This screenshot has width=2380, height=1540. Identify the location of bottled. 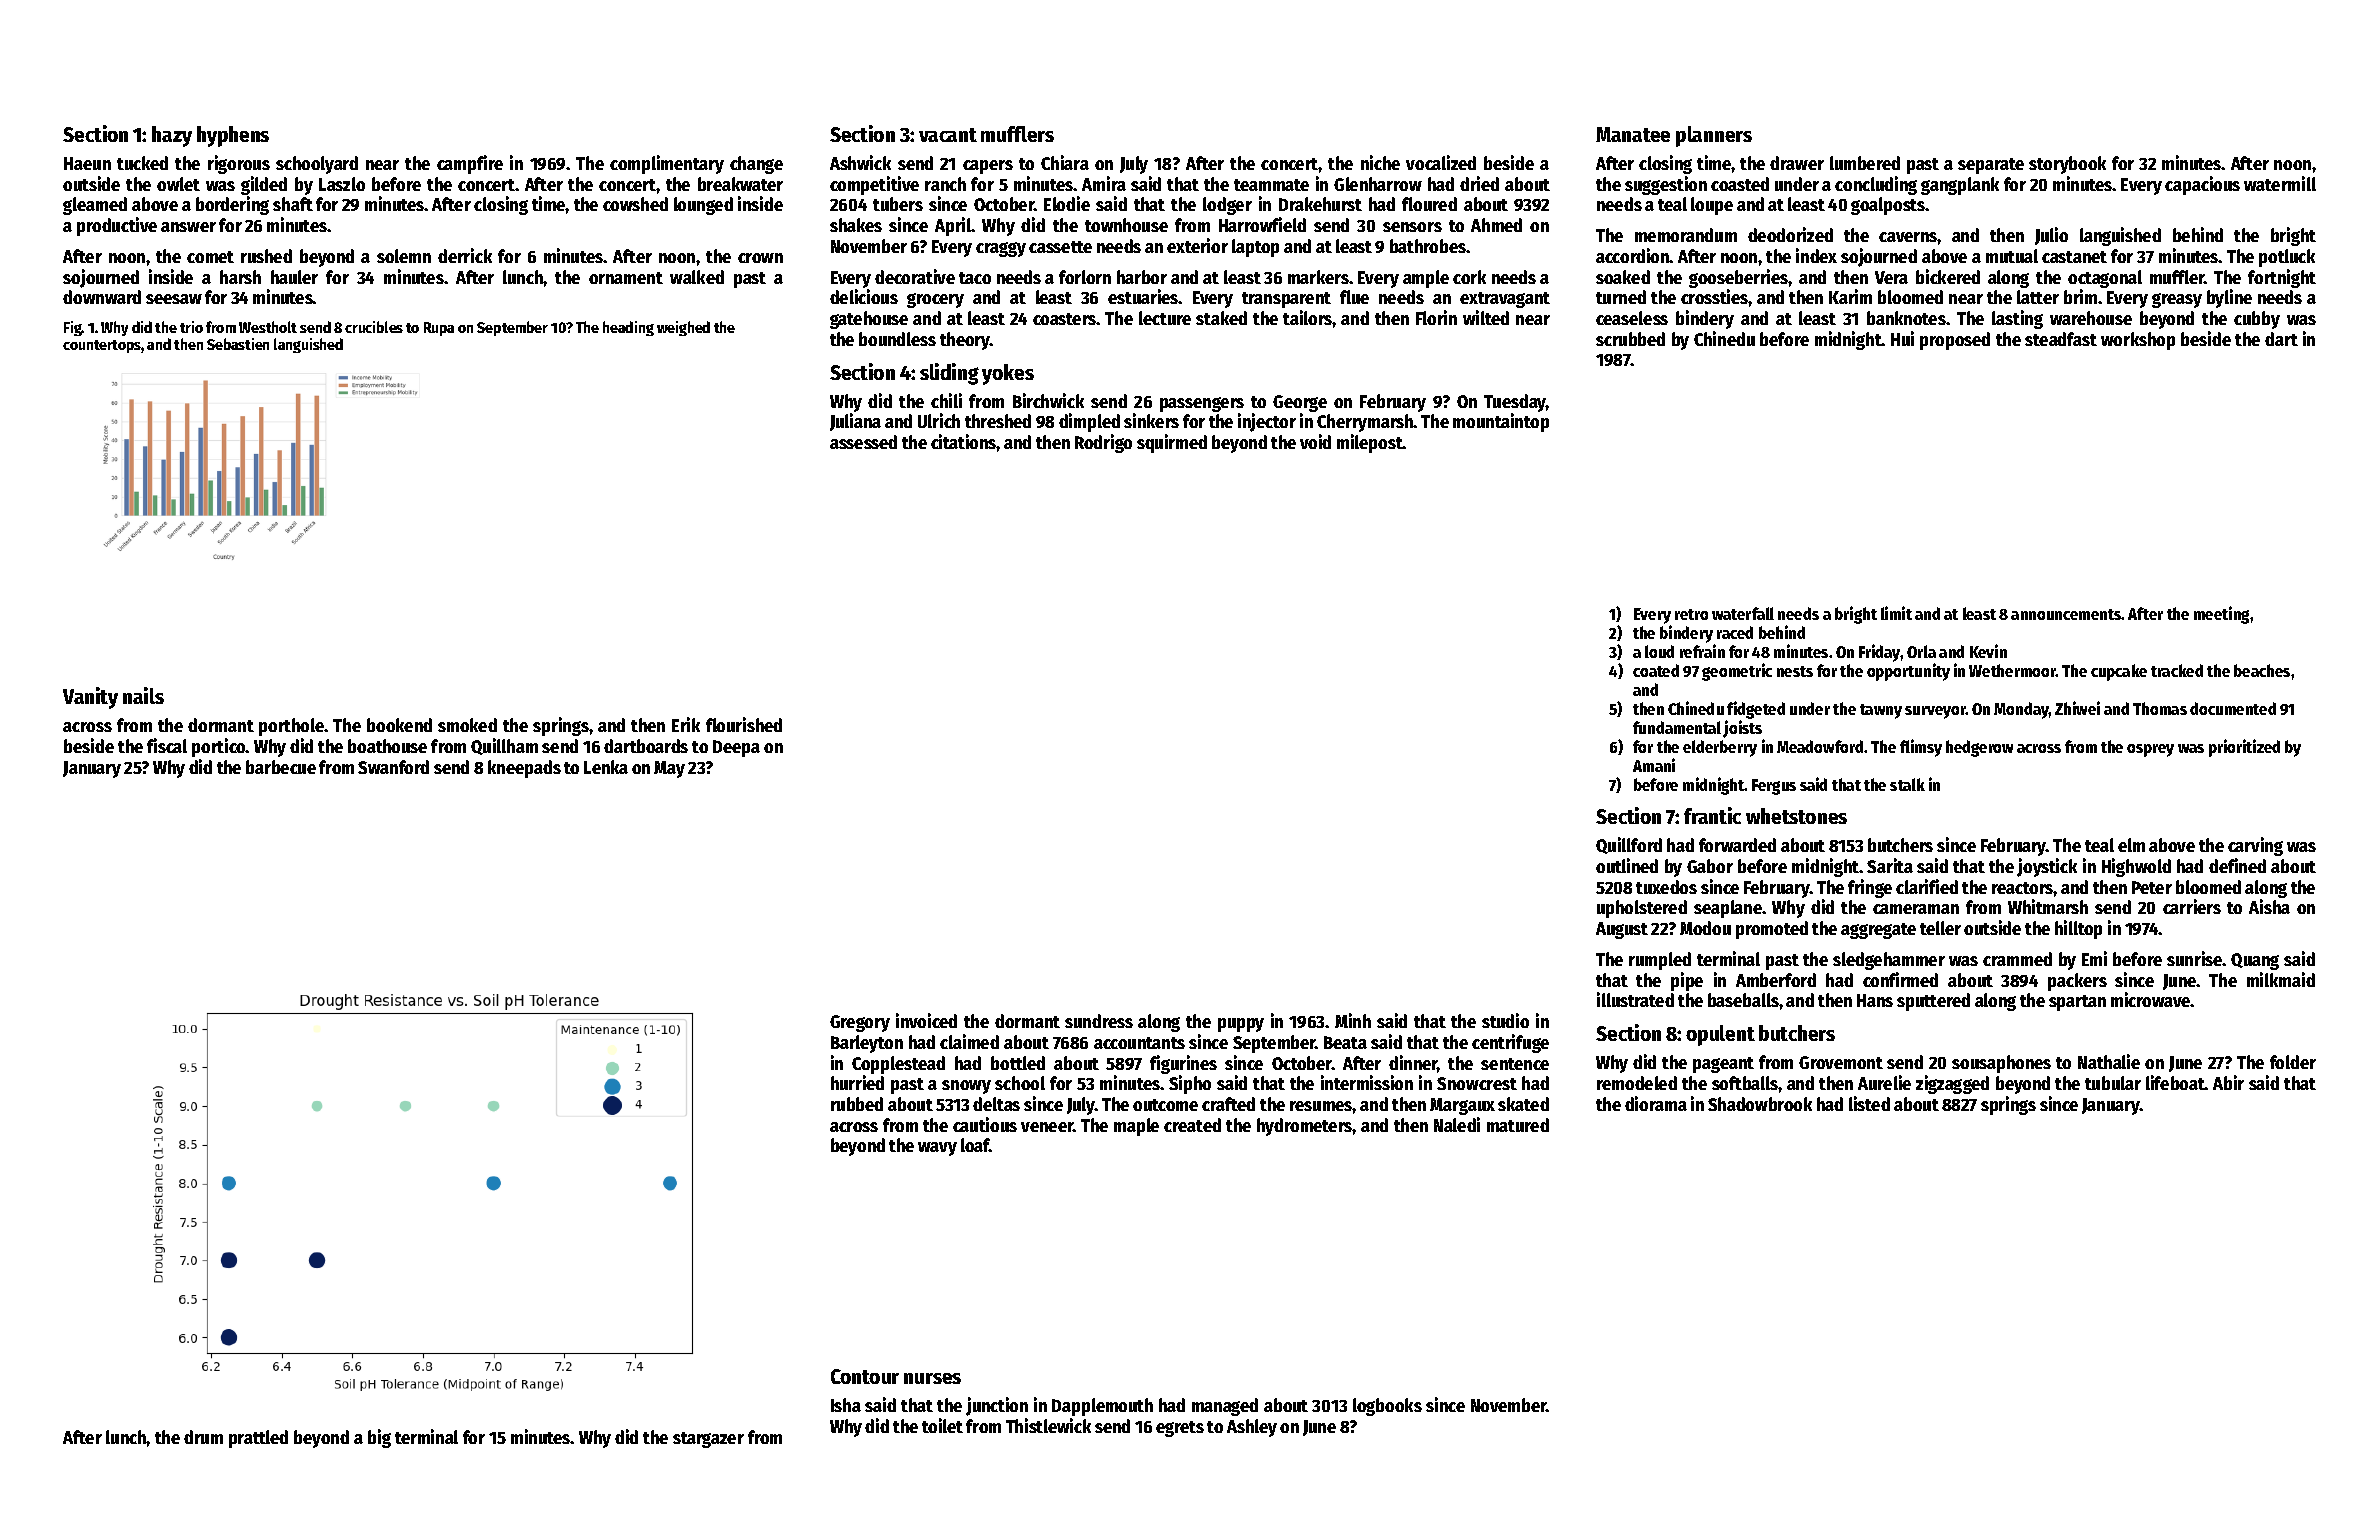
(1018, 1063).
